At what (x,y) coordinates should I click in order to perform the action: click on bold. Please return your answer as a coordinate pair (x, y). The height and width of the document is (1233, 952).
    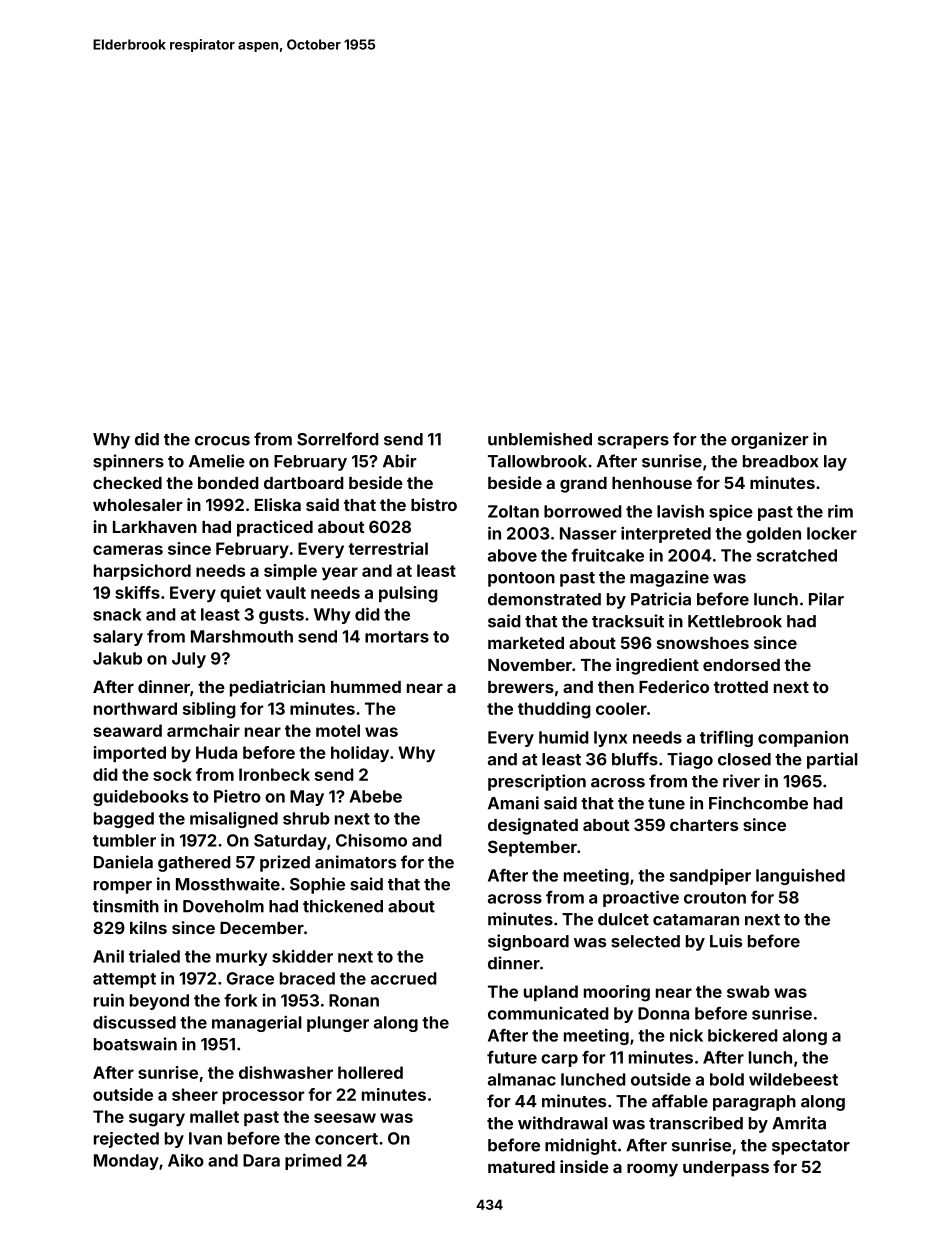
    Looking at the image, I should click on (727, 1079).
